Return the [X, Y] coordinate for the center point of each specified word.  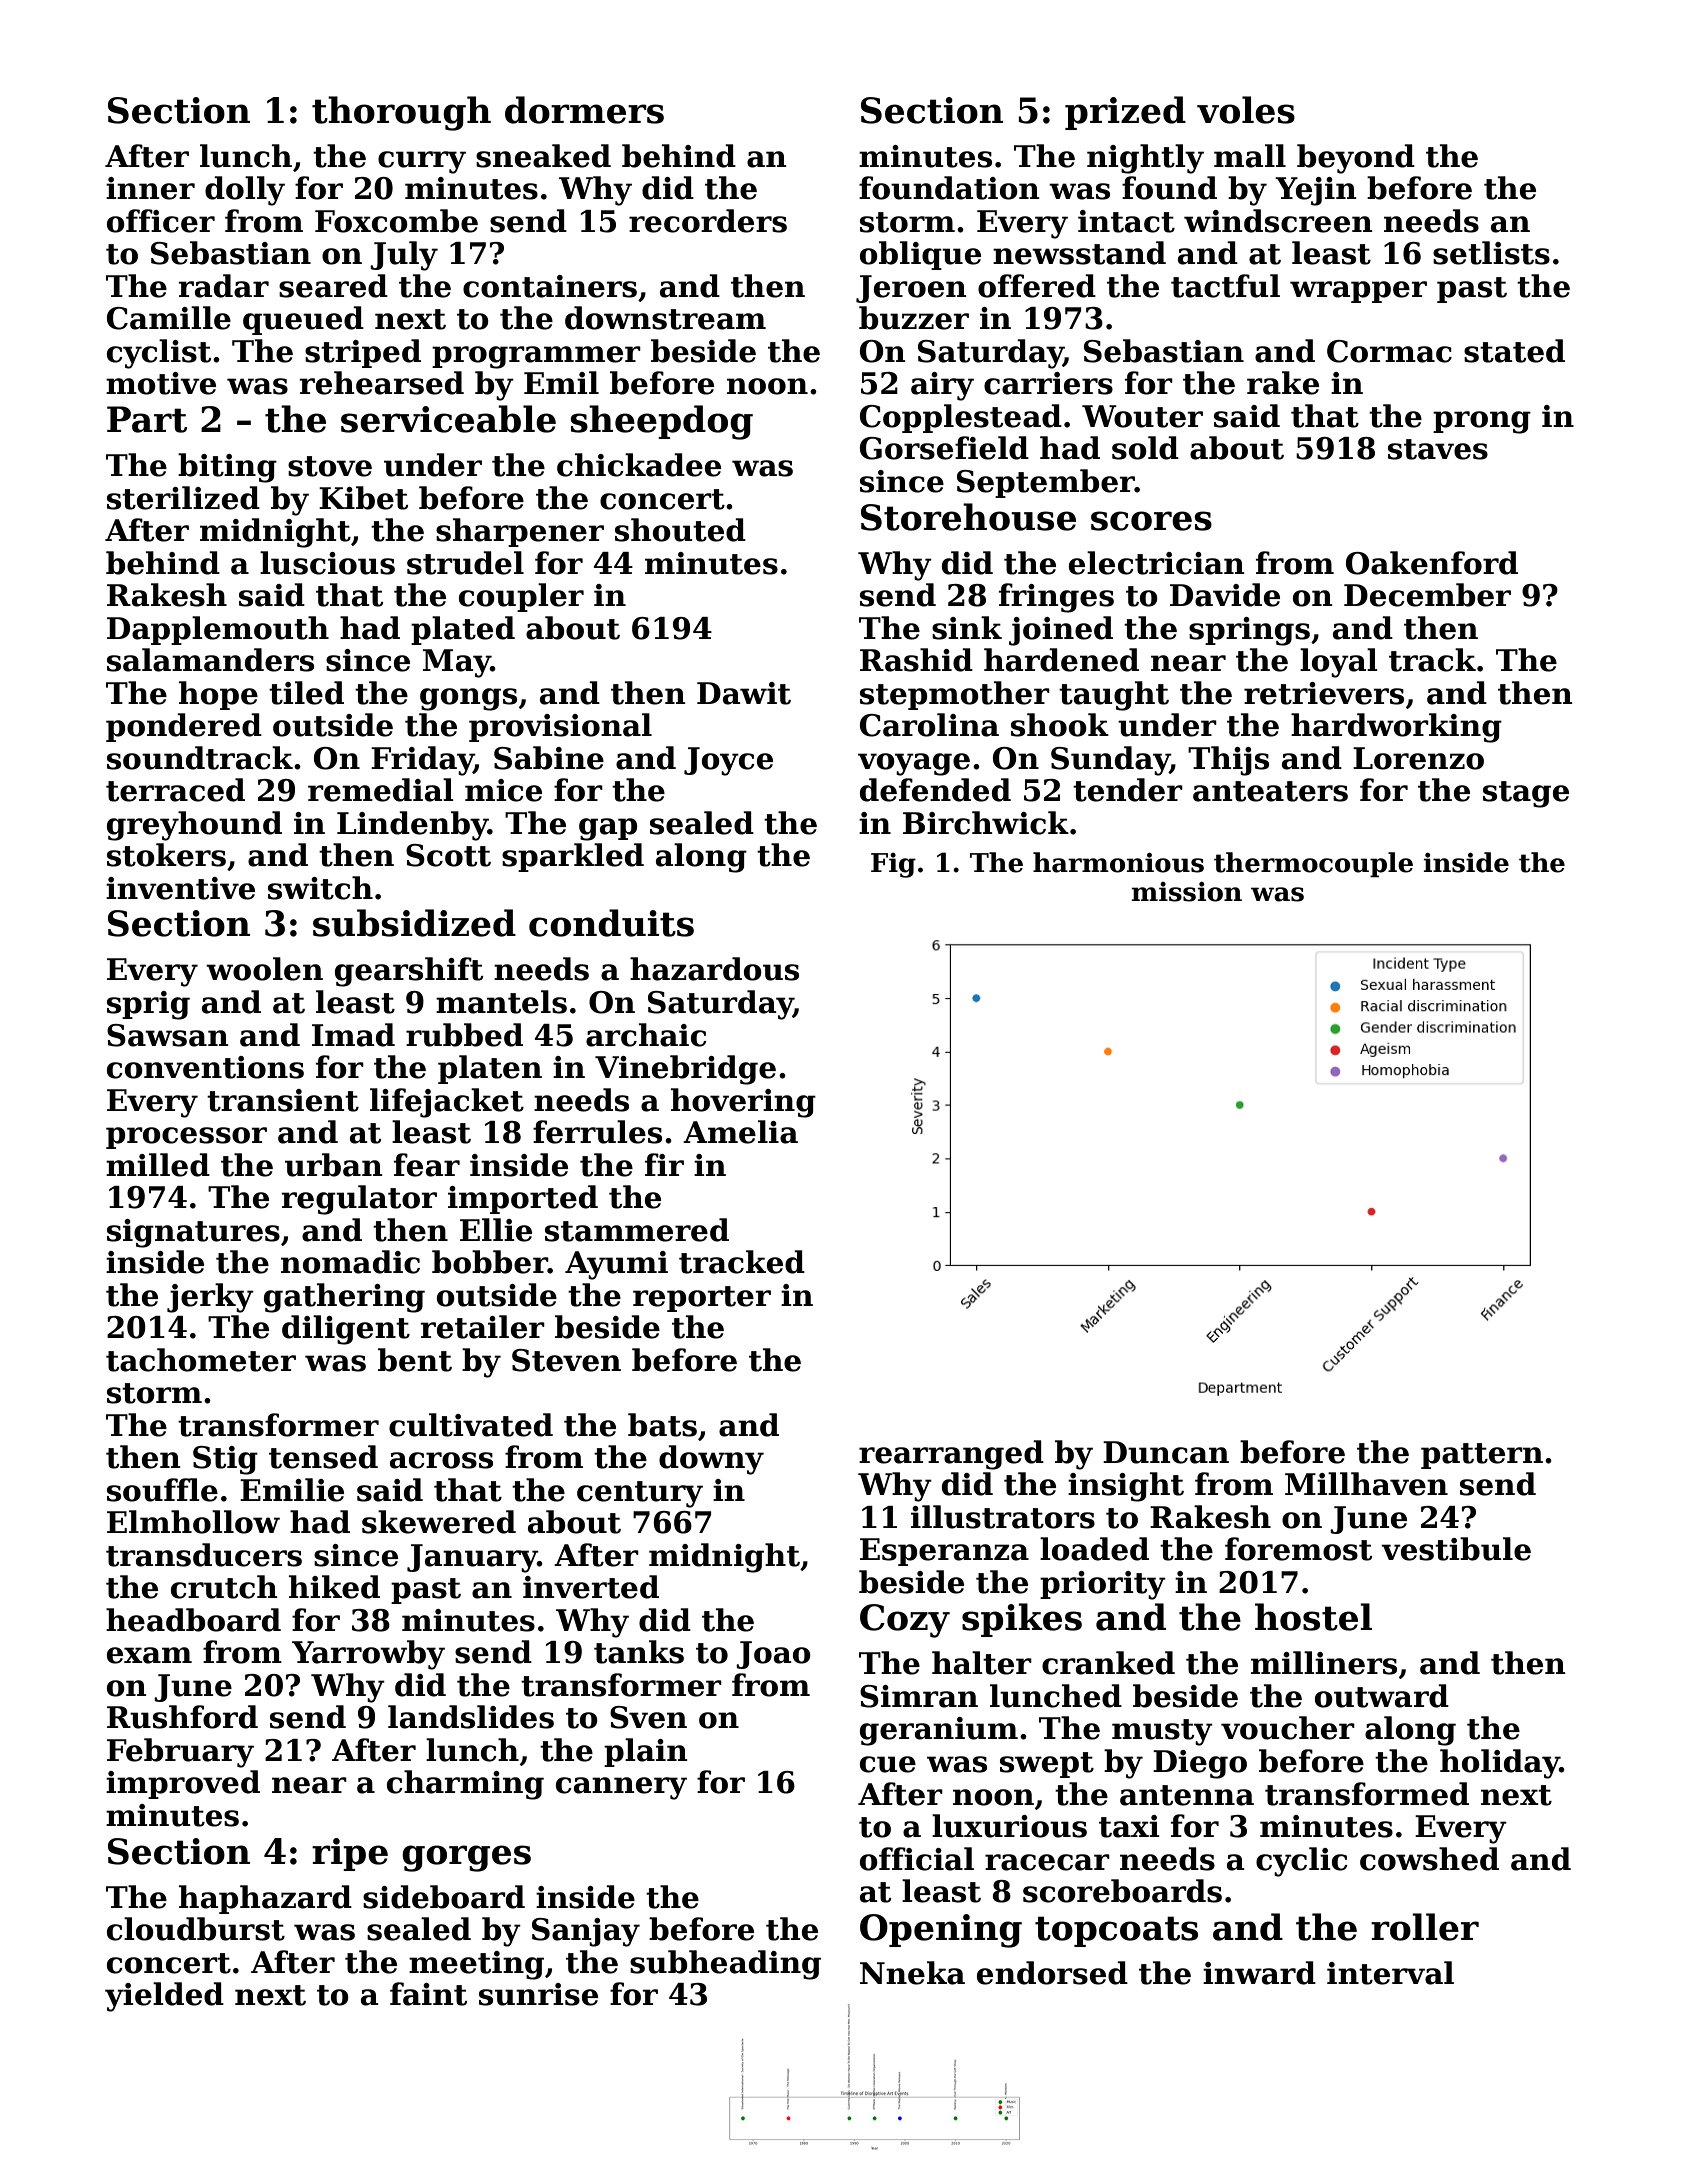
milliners [1324, 1663]
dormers [584, 110]
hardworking [1396, 728]
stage [1526, 794]
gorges [466, 1858]
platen [490, 1069]
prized [1125, 113]
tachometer [201, 1360]
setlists [1491, 253]
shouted [680, 530]
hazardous [714, 969]
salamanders [210, 660]
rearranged [951, 1455]
